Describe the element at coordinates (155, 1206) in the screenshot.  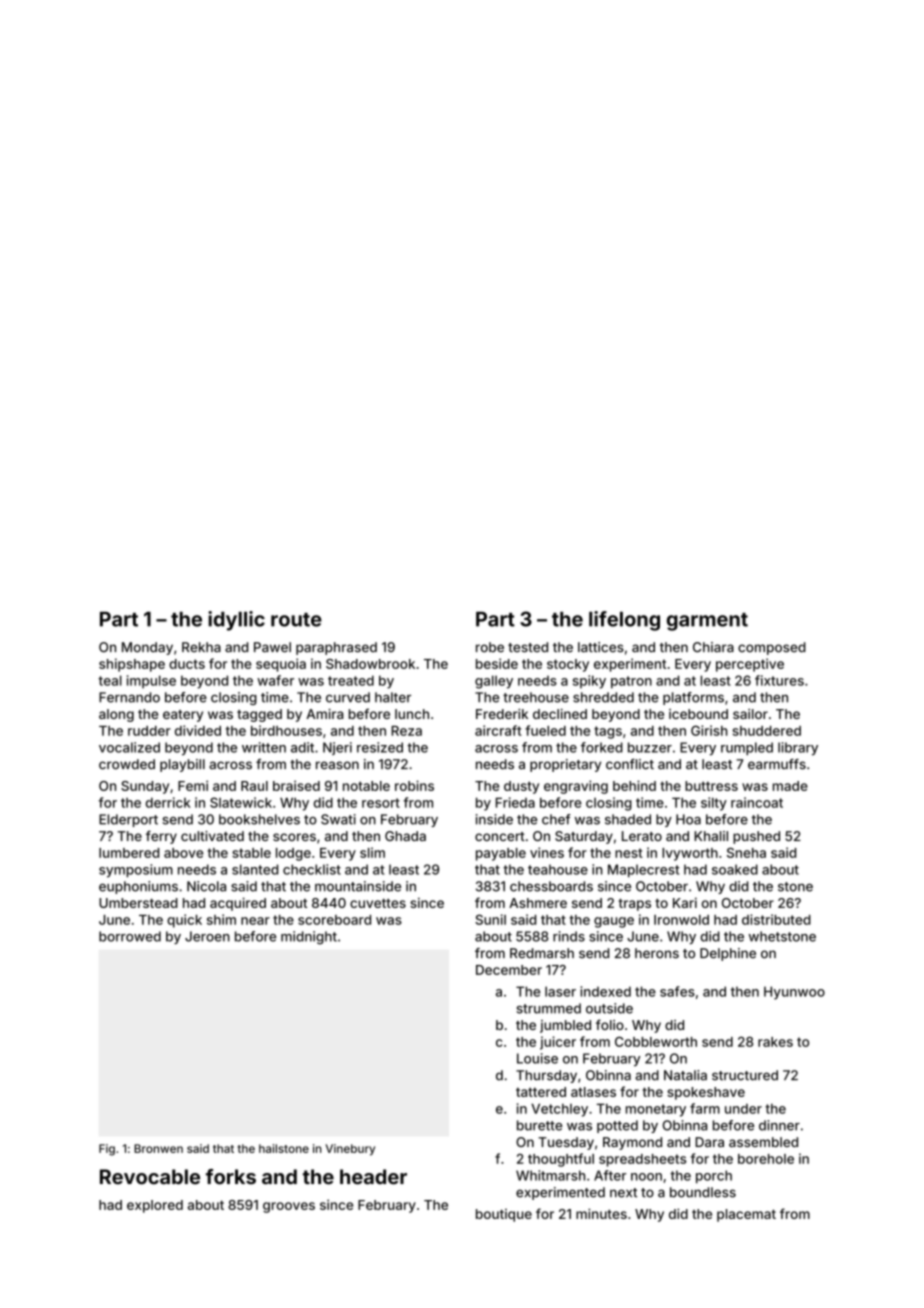
I see `explored` at that location.
